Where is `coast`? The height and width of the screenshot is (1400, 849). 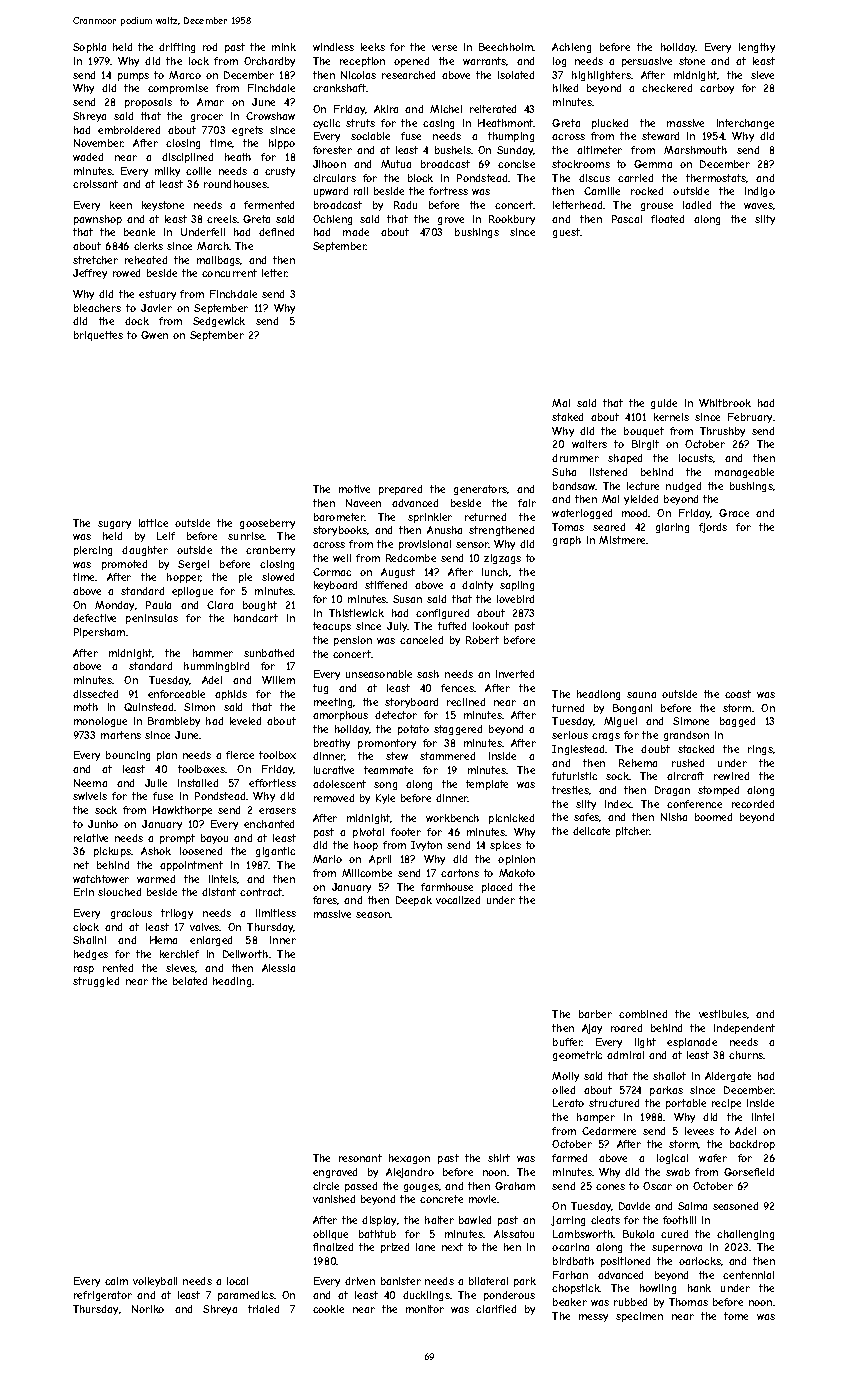
coast is located at coordinates (738, 694).
